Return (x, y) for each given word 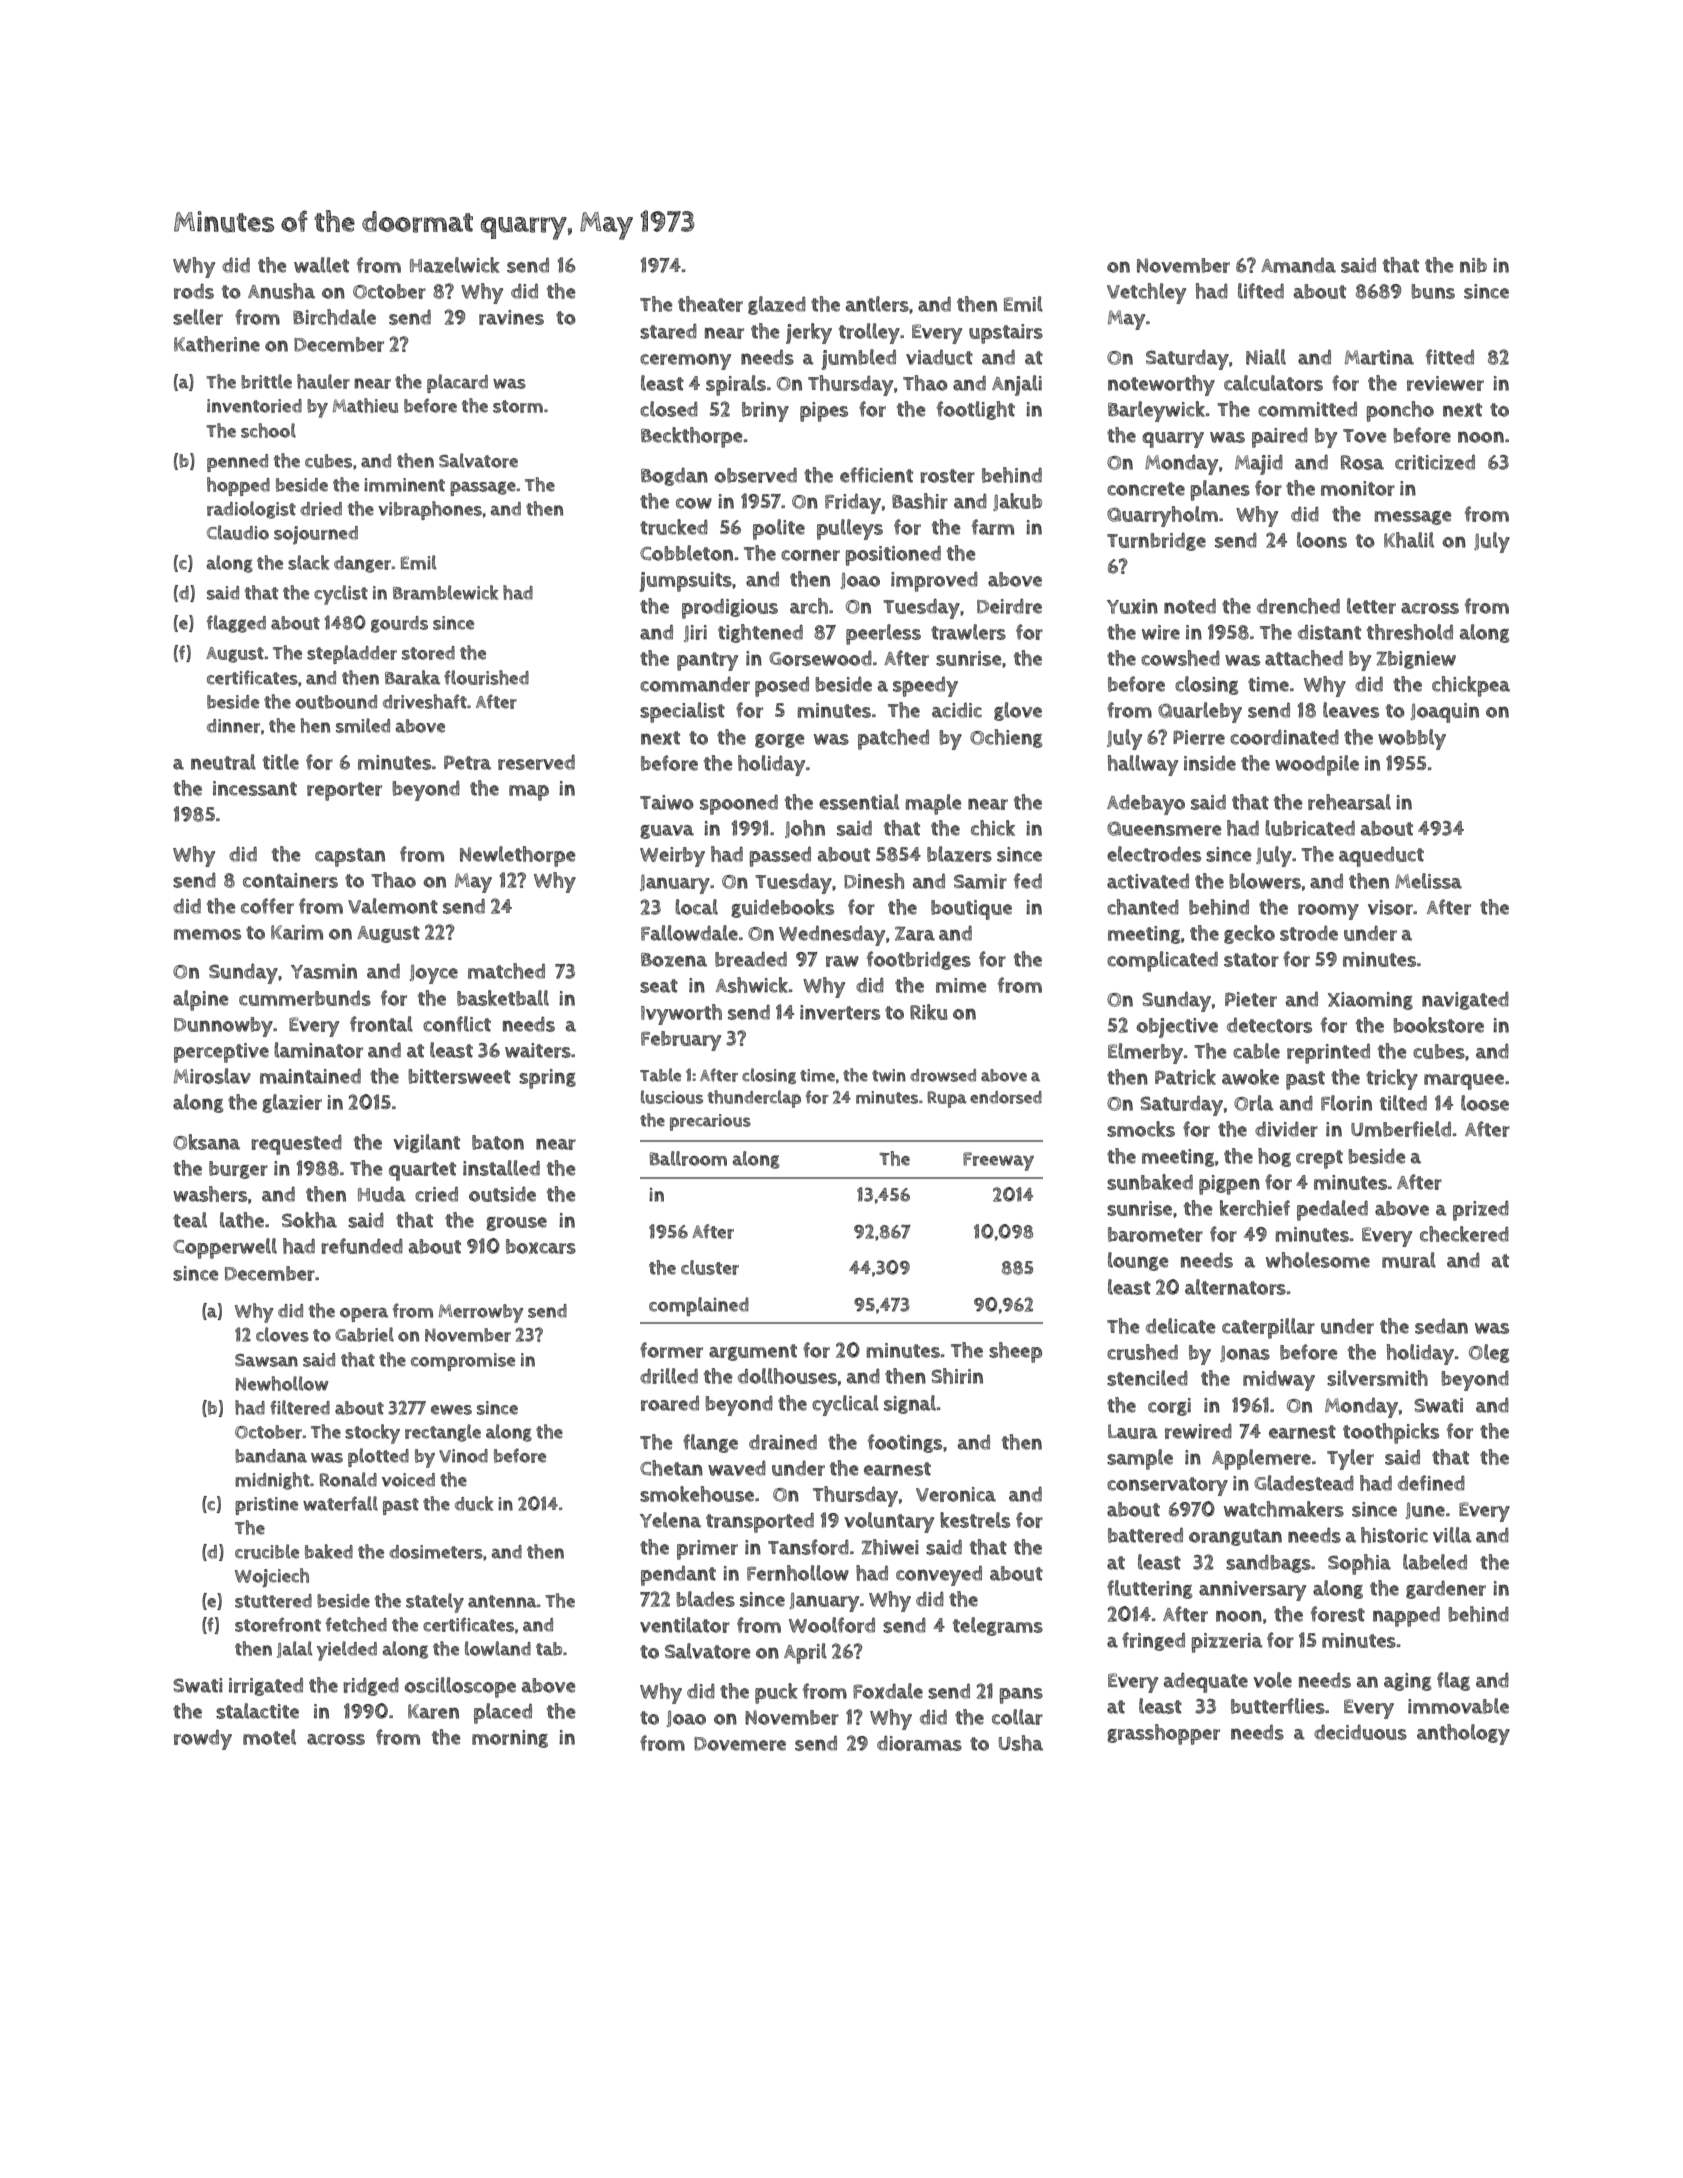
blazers (959, 854)
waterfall (340, 1503)
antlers (877, 304)
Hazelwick (455, 265)
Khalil (1409, 540)
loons (1322, 540)
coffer (267, 906)
